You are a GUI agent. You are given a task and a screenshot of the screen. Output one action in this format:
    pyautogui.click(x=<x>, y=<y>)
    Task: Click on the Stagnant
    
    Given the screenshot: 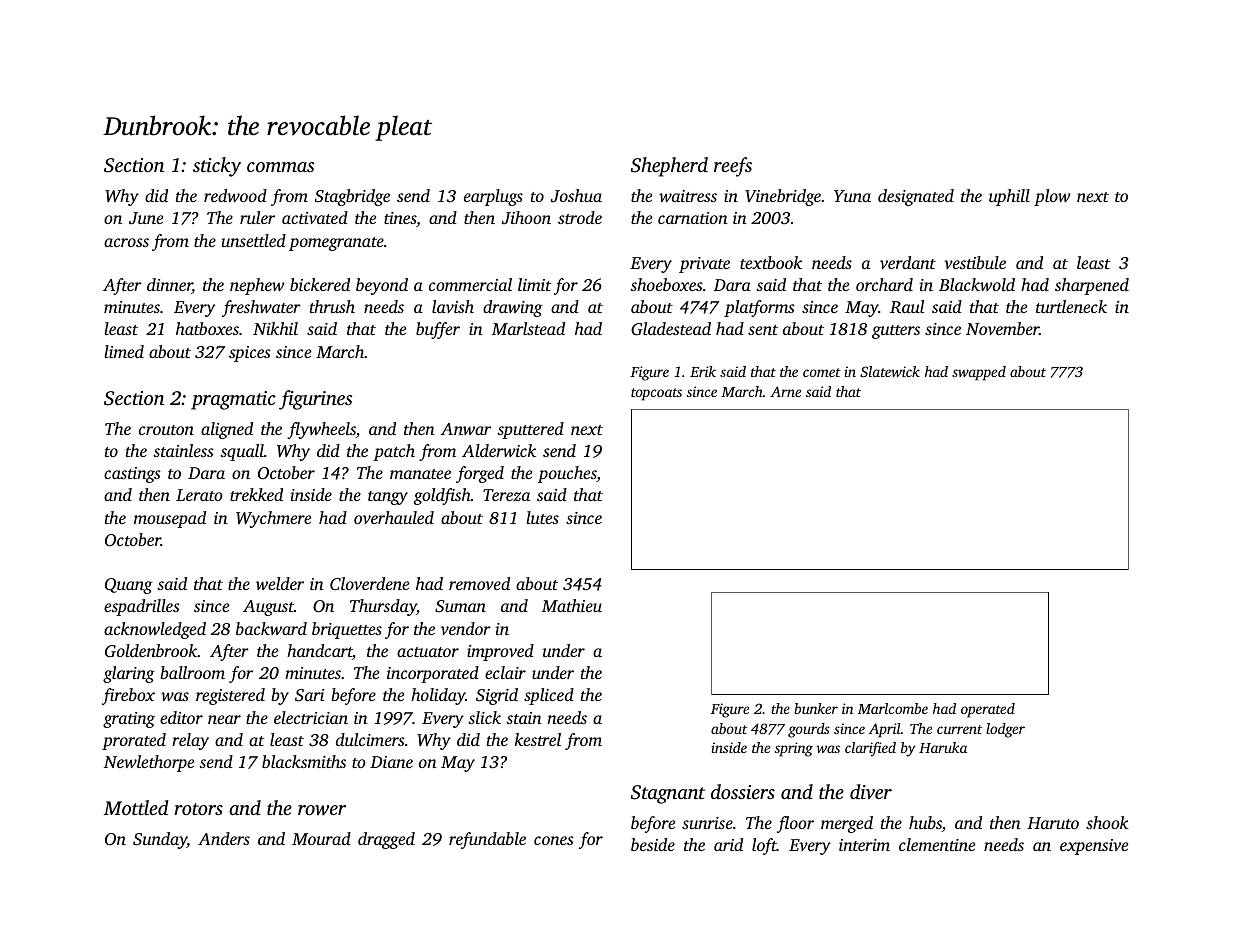 What is the action you would take?
    pyautogui.click(x=668, y=794)
